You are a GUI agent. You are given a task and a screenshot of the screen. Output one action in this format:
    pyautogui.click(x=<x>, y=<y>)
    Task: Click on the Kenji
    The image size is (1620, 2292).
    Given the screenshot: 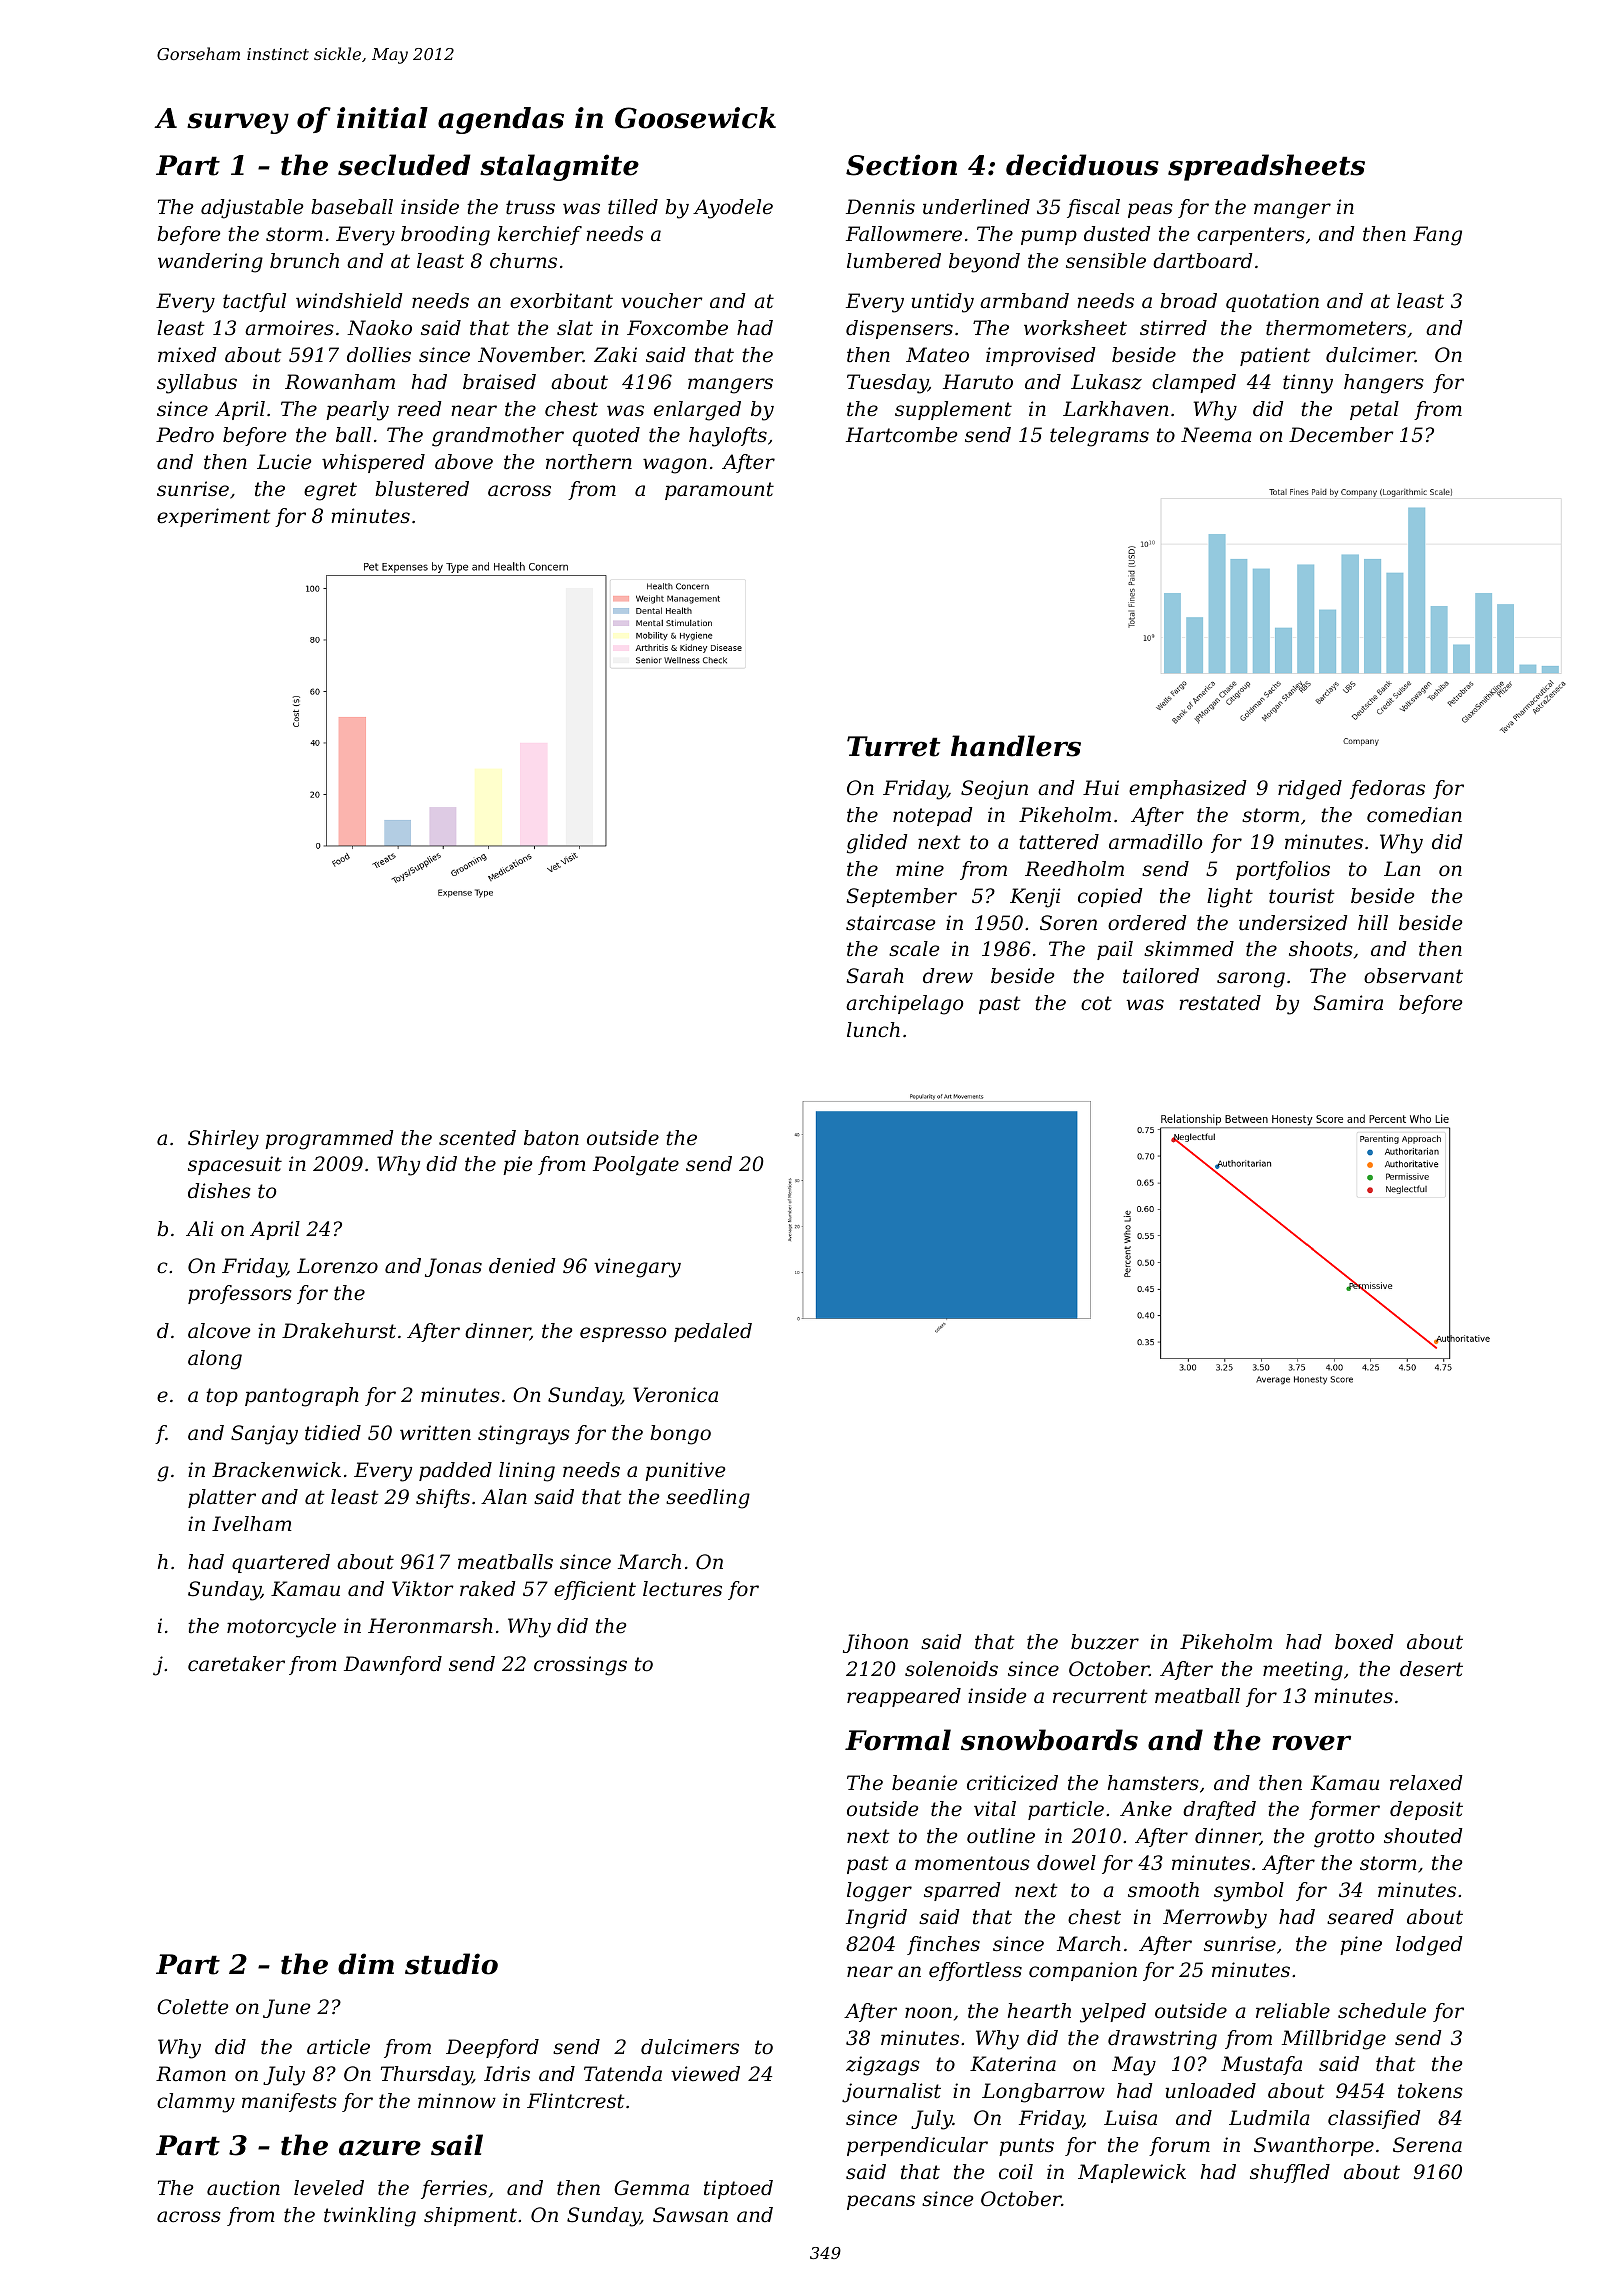 What is the action you would take?
    pyautogui.click(x=1035, y=898)
